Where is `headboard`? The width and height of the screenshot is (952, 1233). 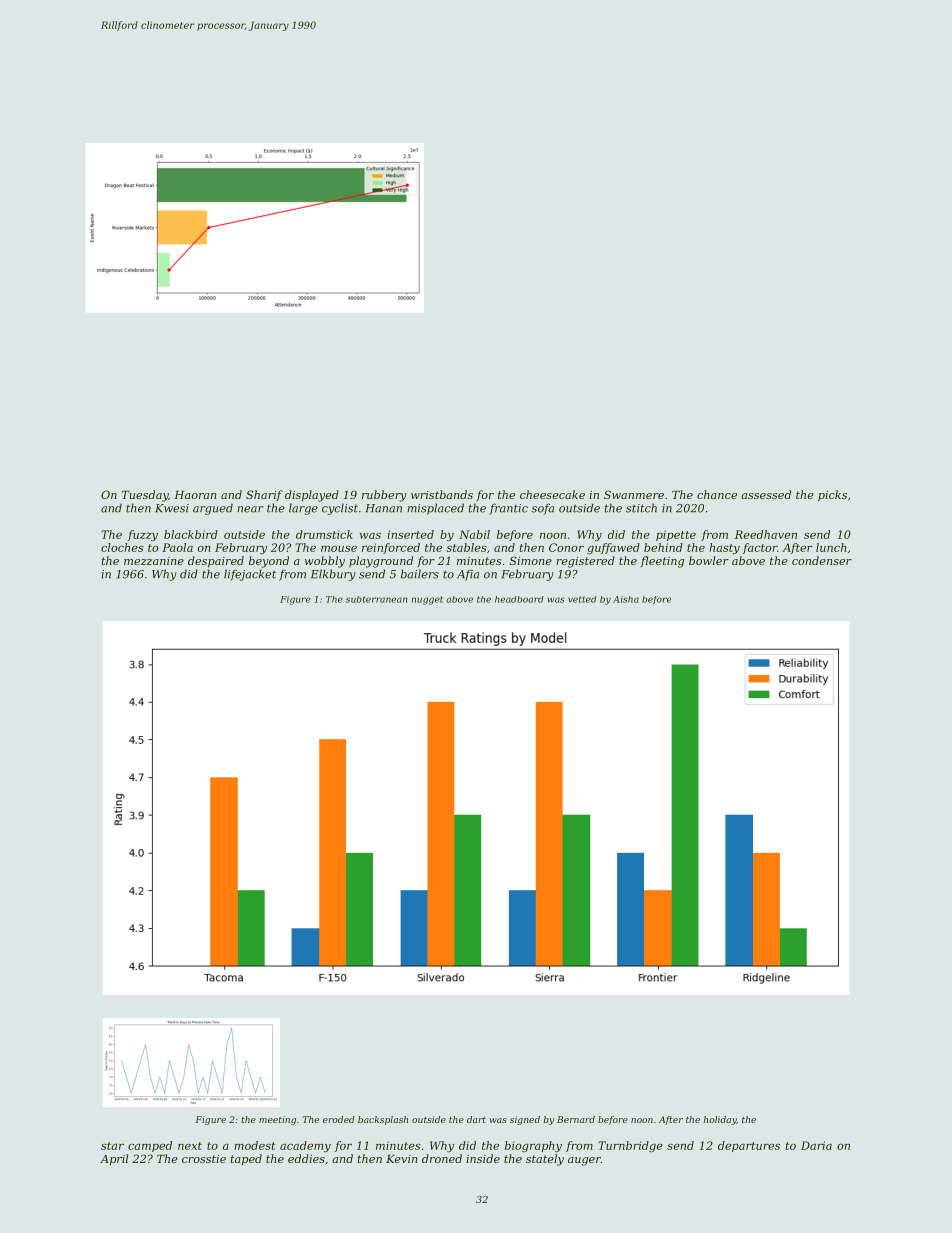
headboard is located at coordinates (519, 599).
